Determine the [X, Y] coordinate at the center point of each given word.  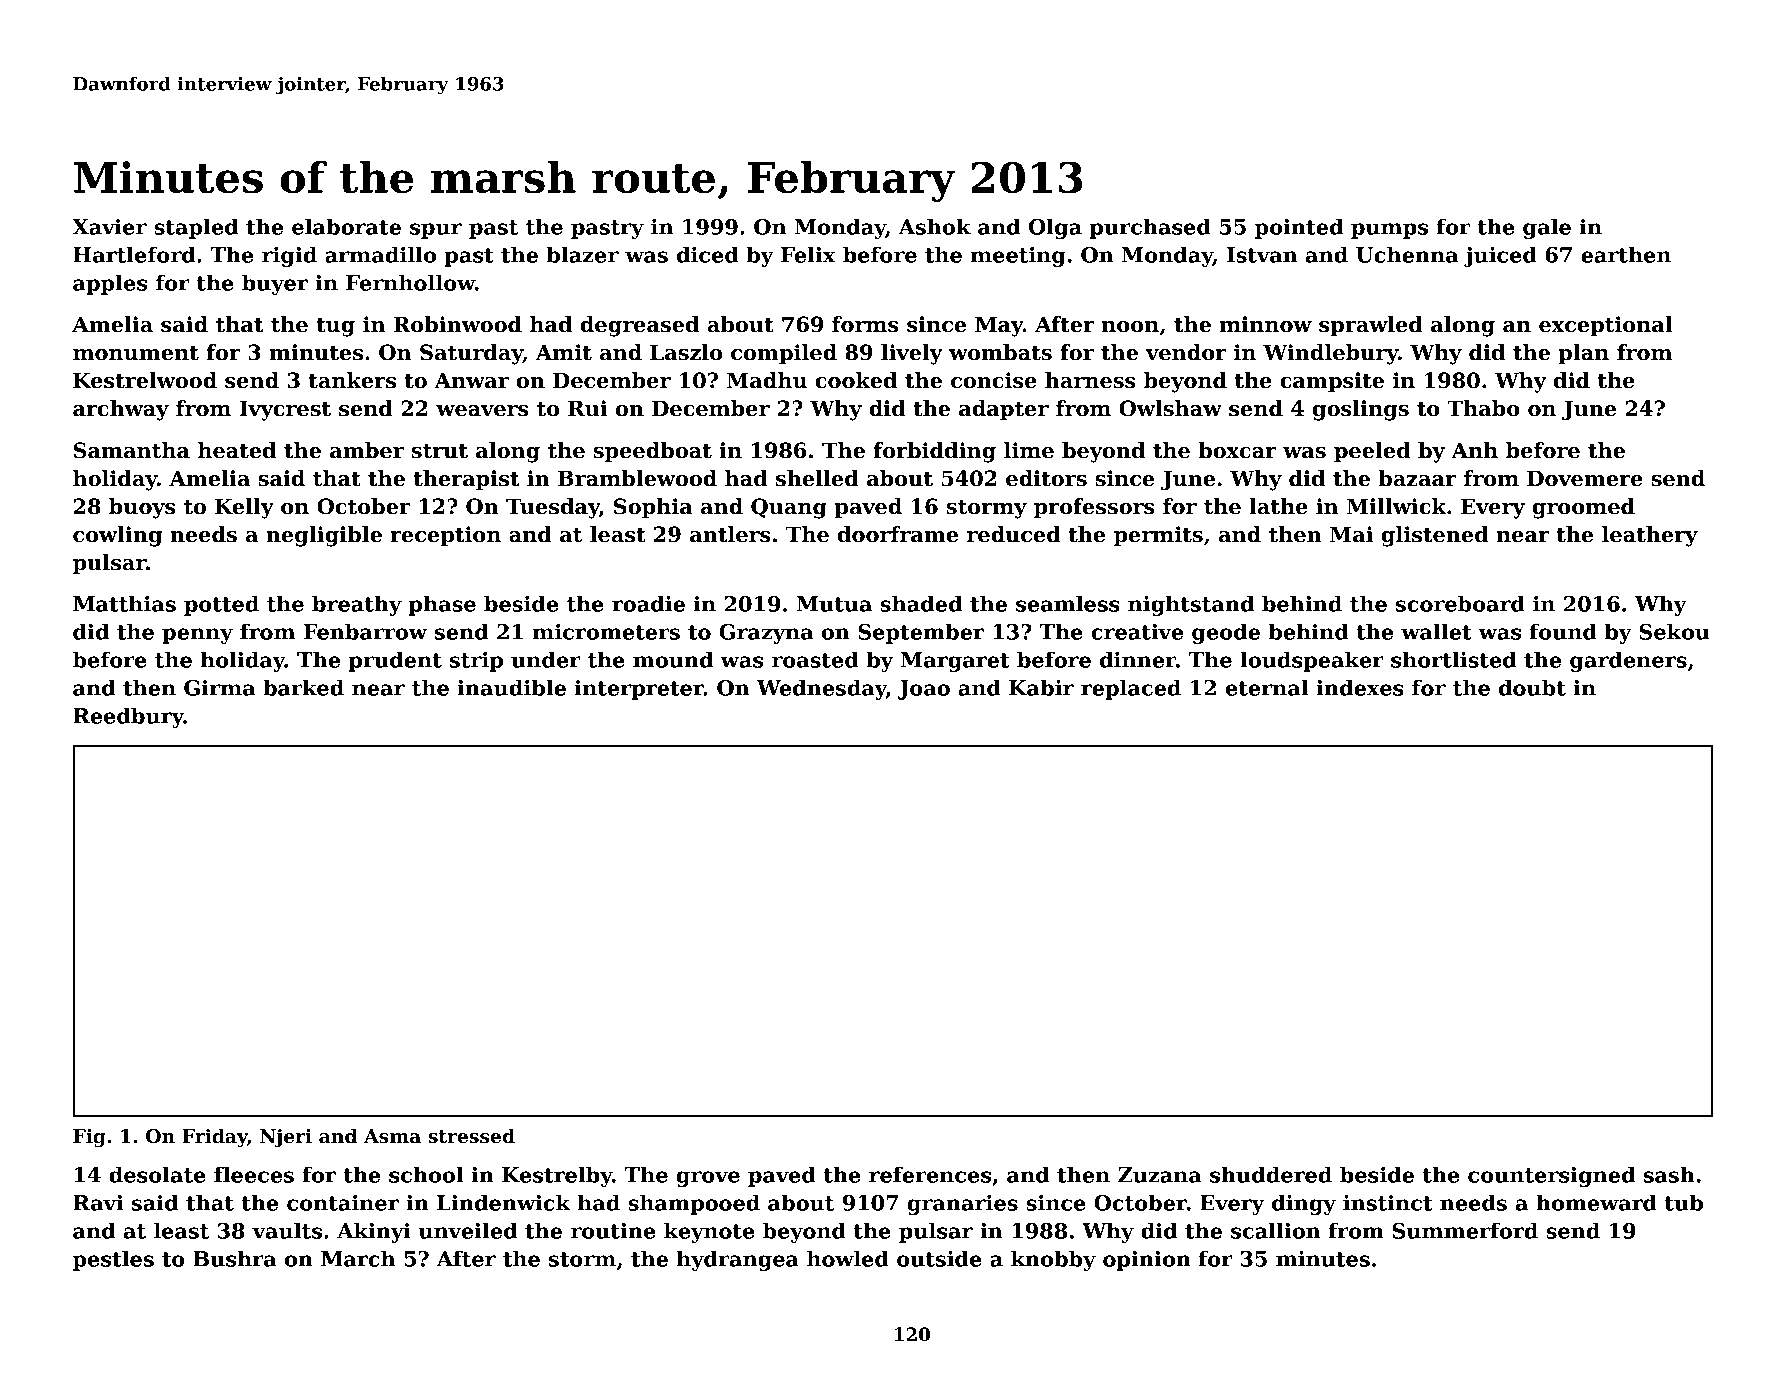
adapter [1004, 410]
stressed [471, 1136]
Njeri [286, 1138]
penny [197, 636]
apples [110, 284]
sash [1669, 1174]
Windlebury [1330, 354]
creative [1137, 632]
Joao [924, 690]
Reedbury [128, 717]
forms [865, 324]
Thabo [1483, 408]
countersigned [1551, 1176]
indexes [1360, 687]
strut [439, 451]
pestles [113, 1260]
